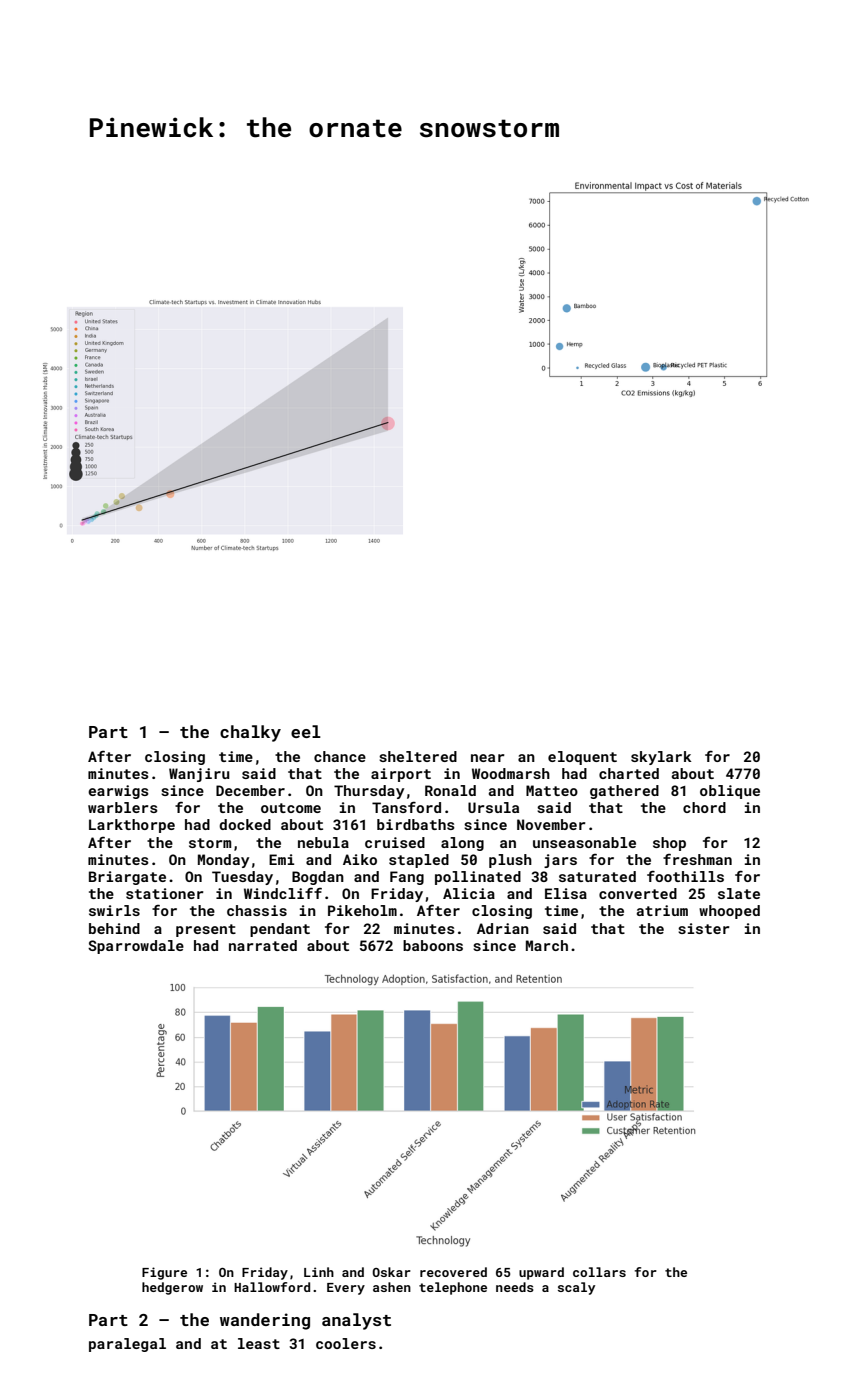 The height and width of the screenshot is (1400, 849). Describe the element at coordinates (453, 1272) in the screenshot. I see `recovered` at that location.
